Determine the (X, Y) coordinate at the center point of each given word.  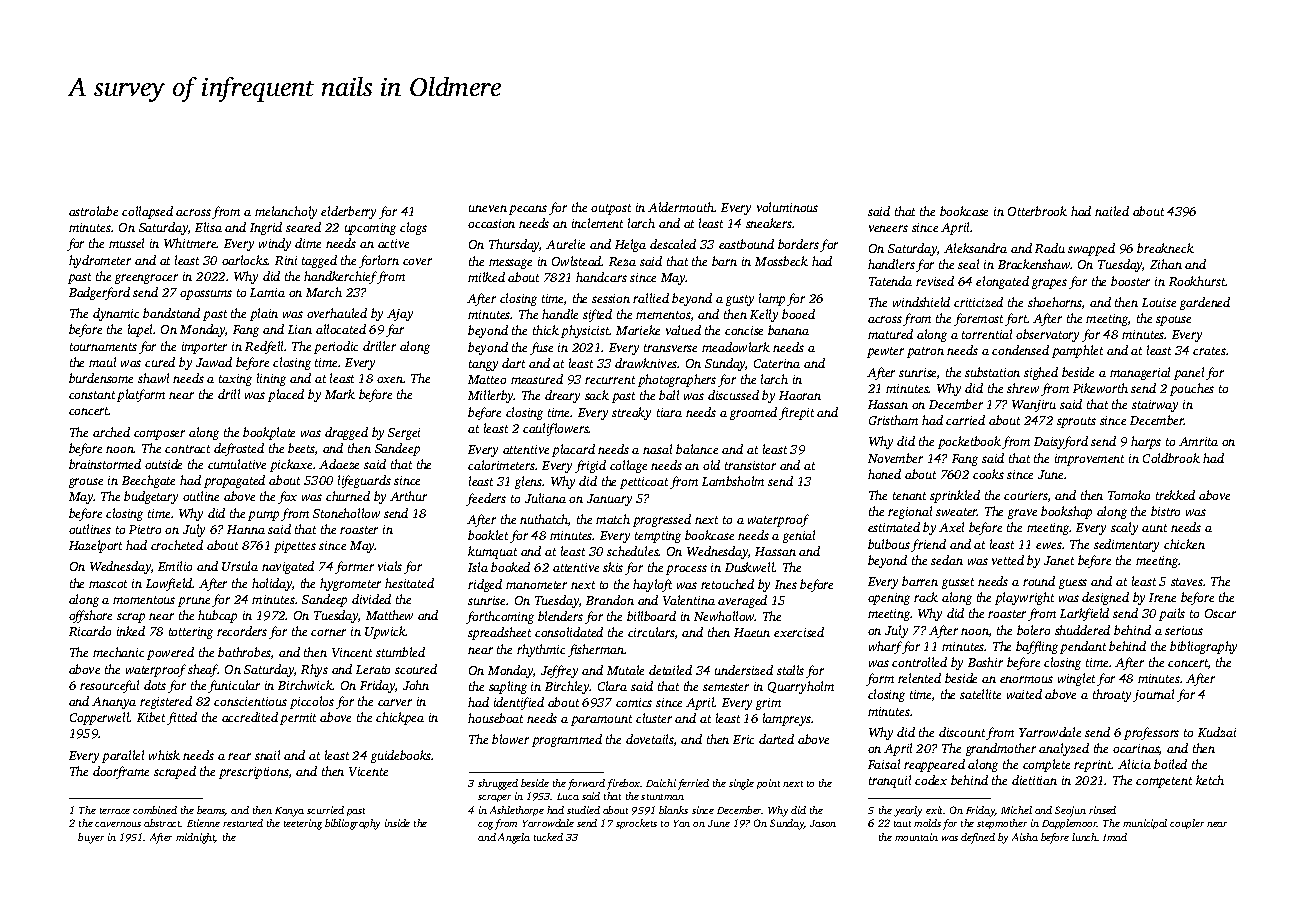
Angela (514, 838)
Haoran (800, 395)
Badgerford (99, 293)
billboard (651, 616)
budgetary (151, 497)
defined (978, 838)
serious (1184, 630)
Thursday (514, 245)
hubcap (217, 616)
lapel (140, 330)
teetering (303, 824)
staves (1187, 582)
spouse (1173, 321)
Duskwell (750, 567)
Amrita (1198, 441)
